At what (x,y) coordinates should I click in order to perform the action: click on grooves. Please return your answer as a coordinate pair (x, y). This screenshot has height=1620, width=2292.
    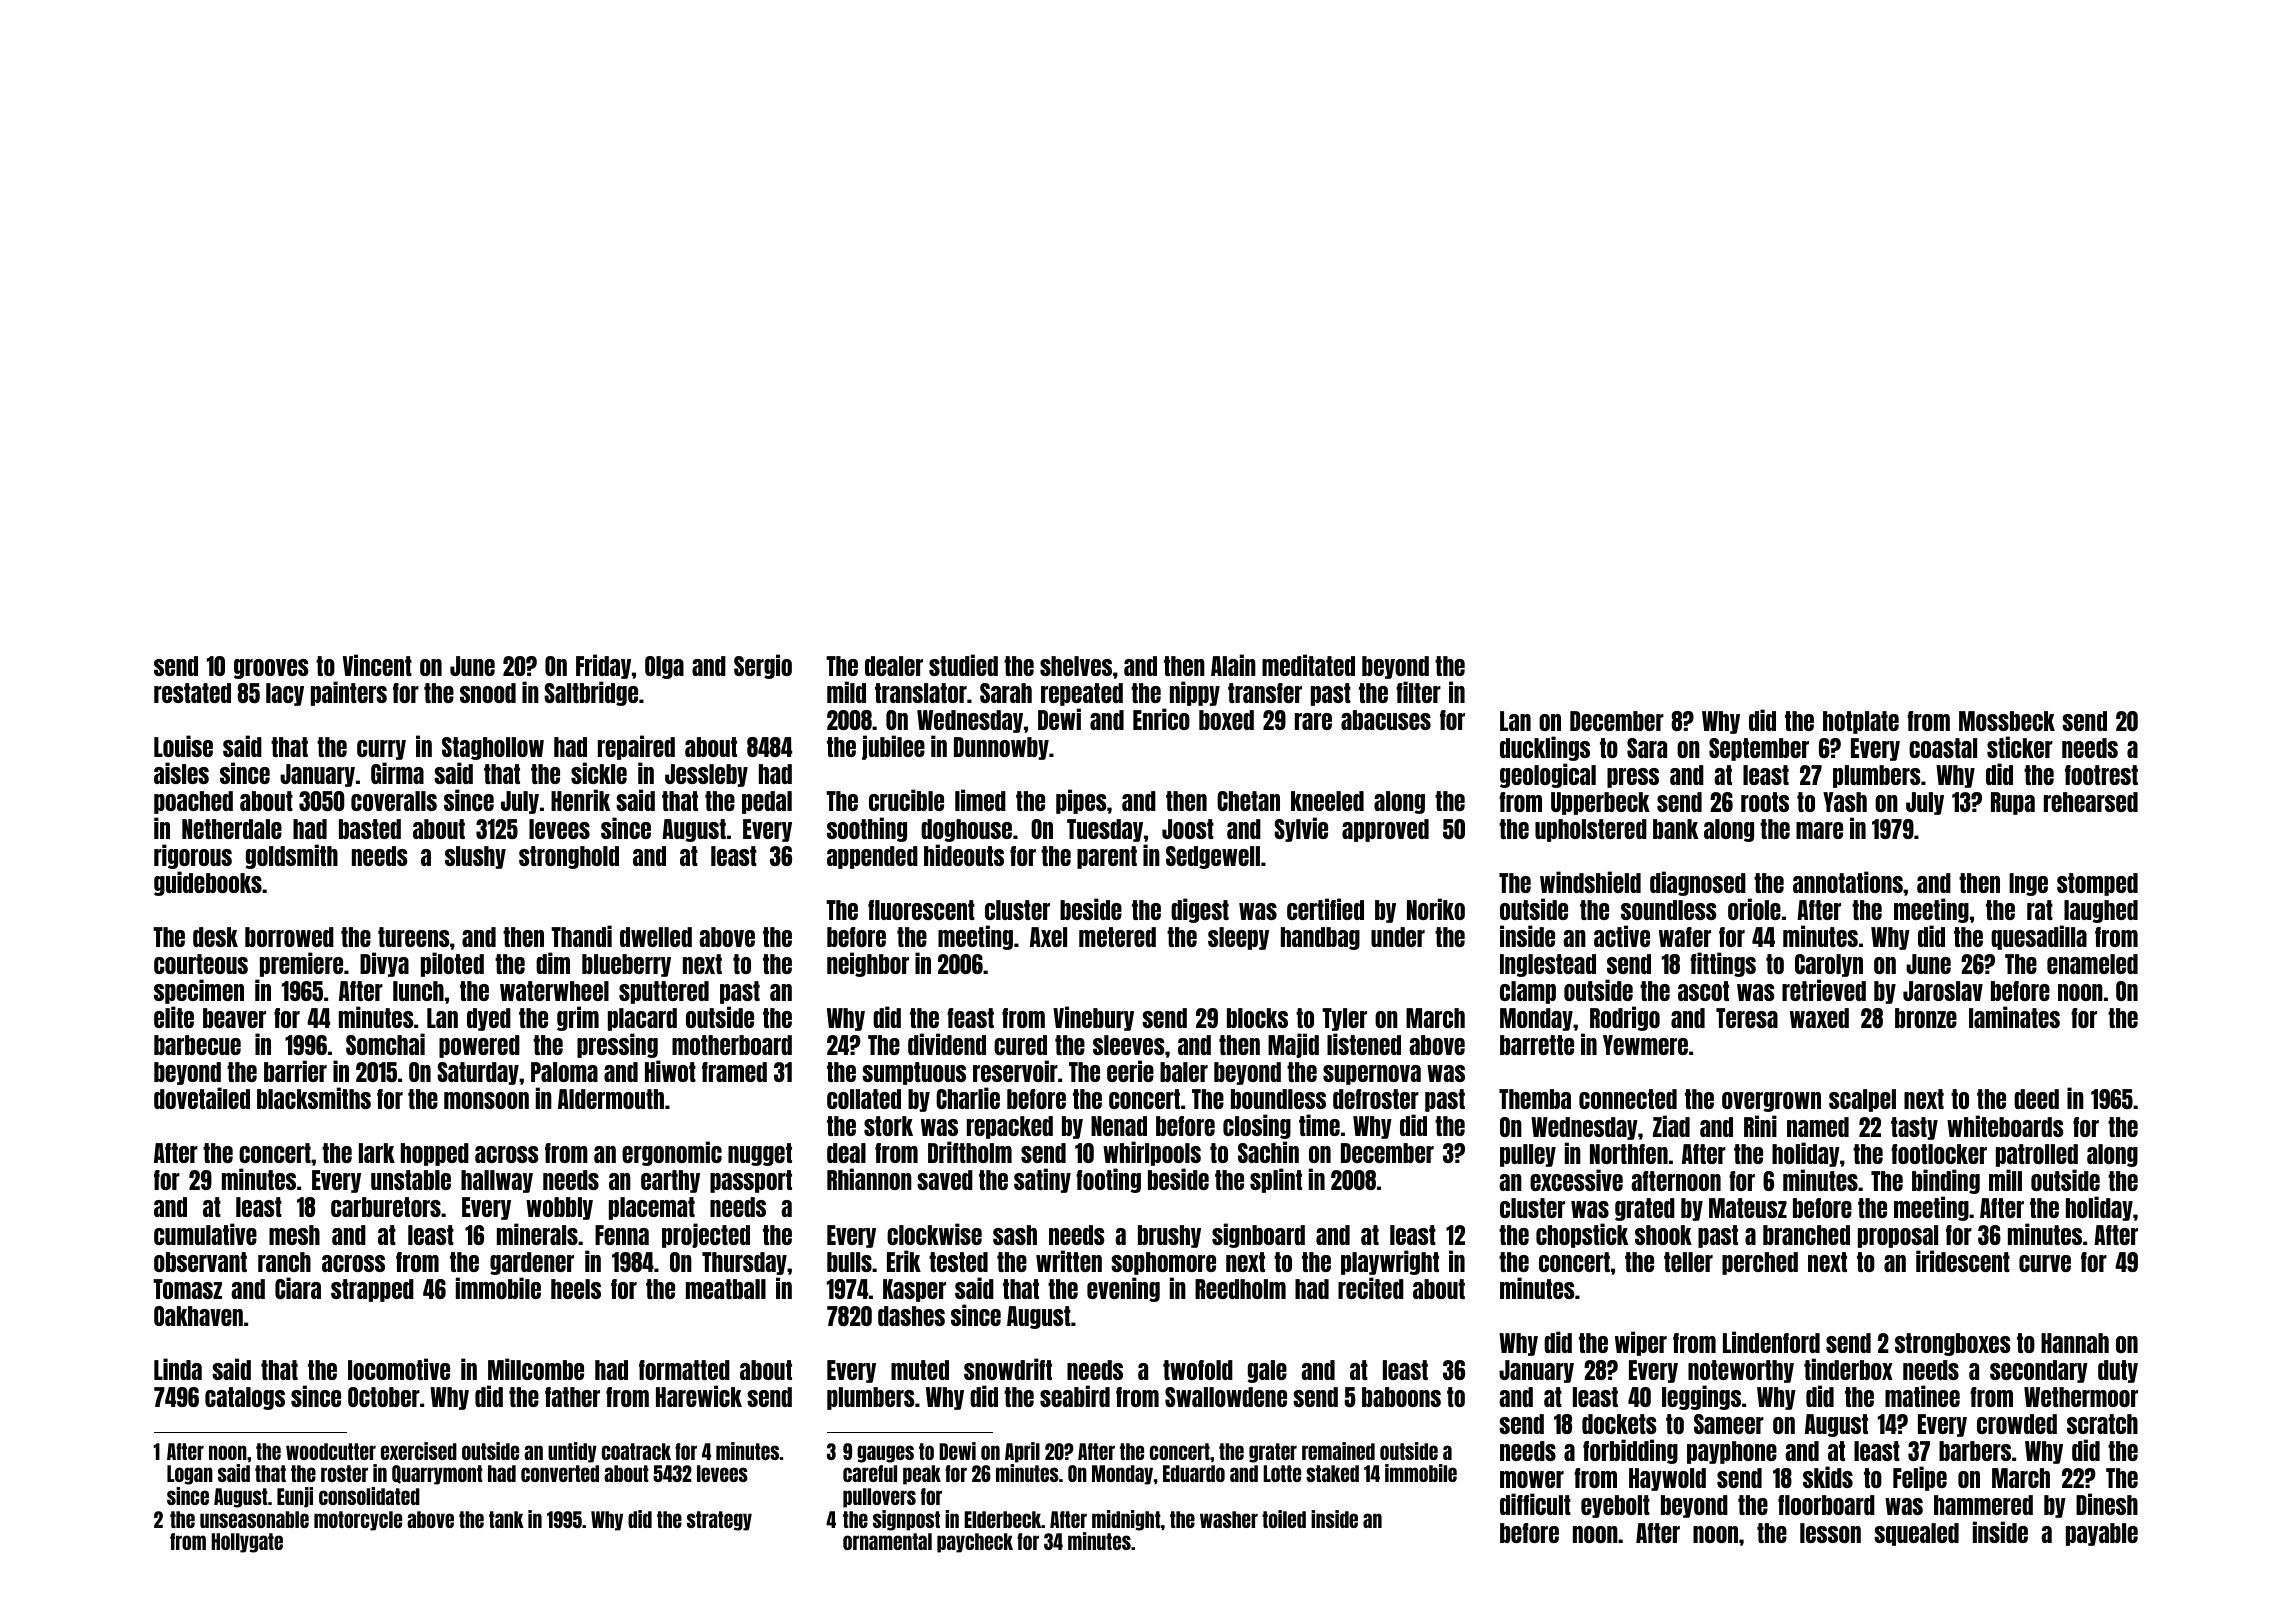
    Looking at the image, I should click on (271, 669).
